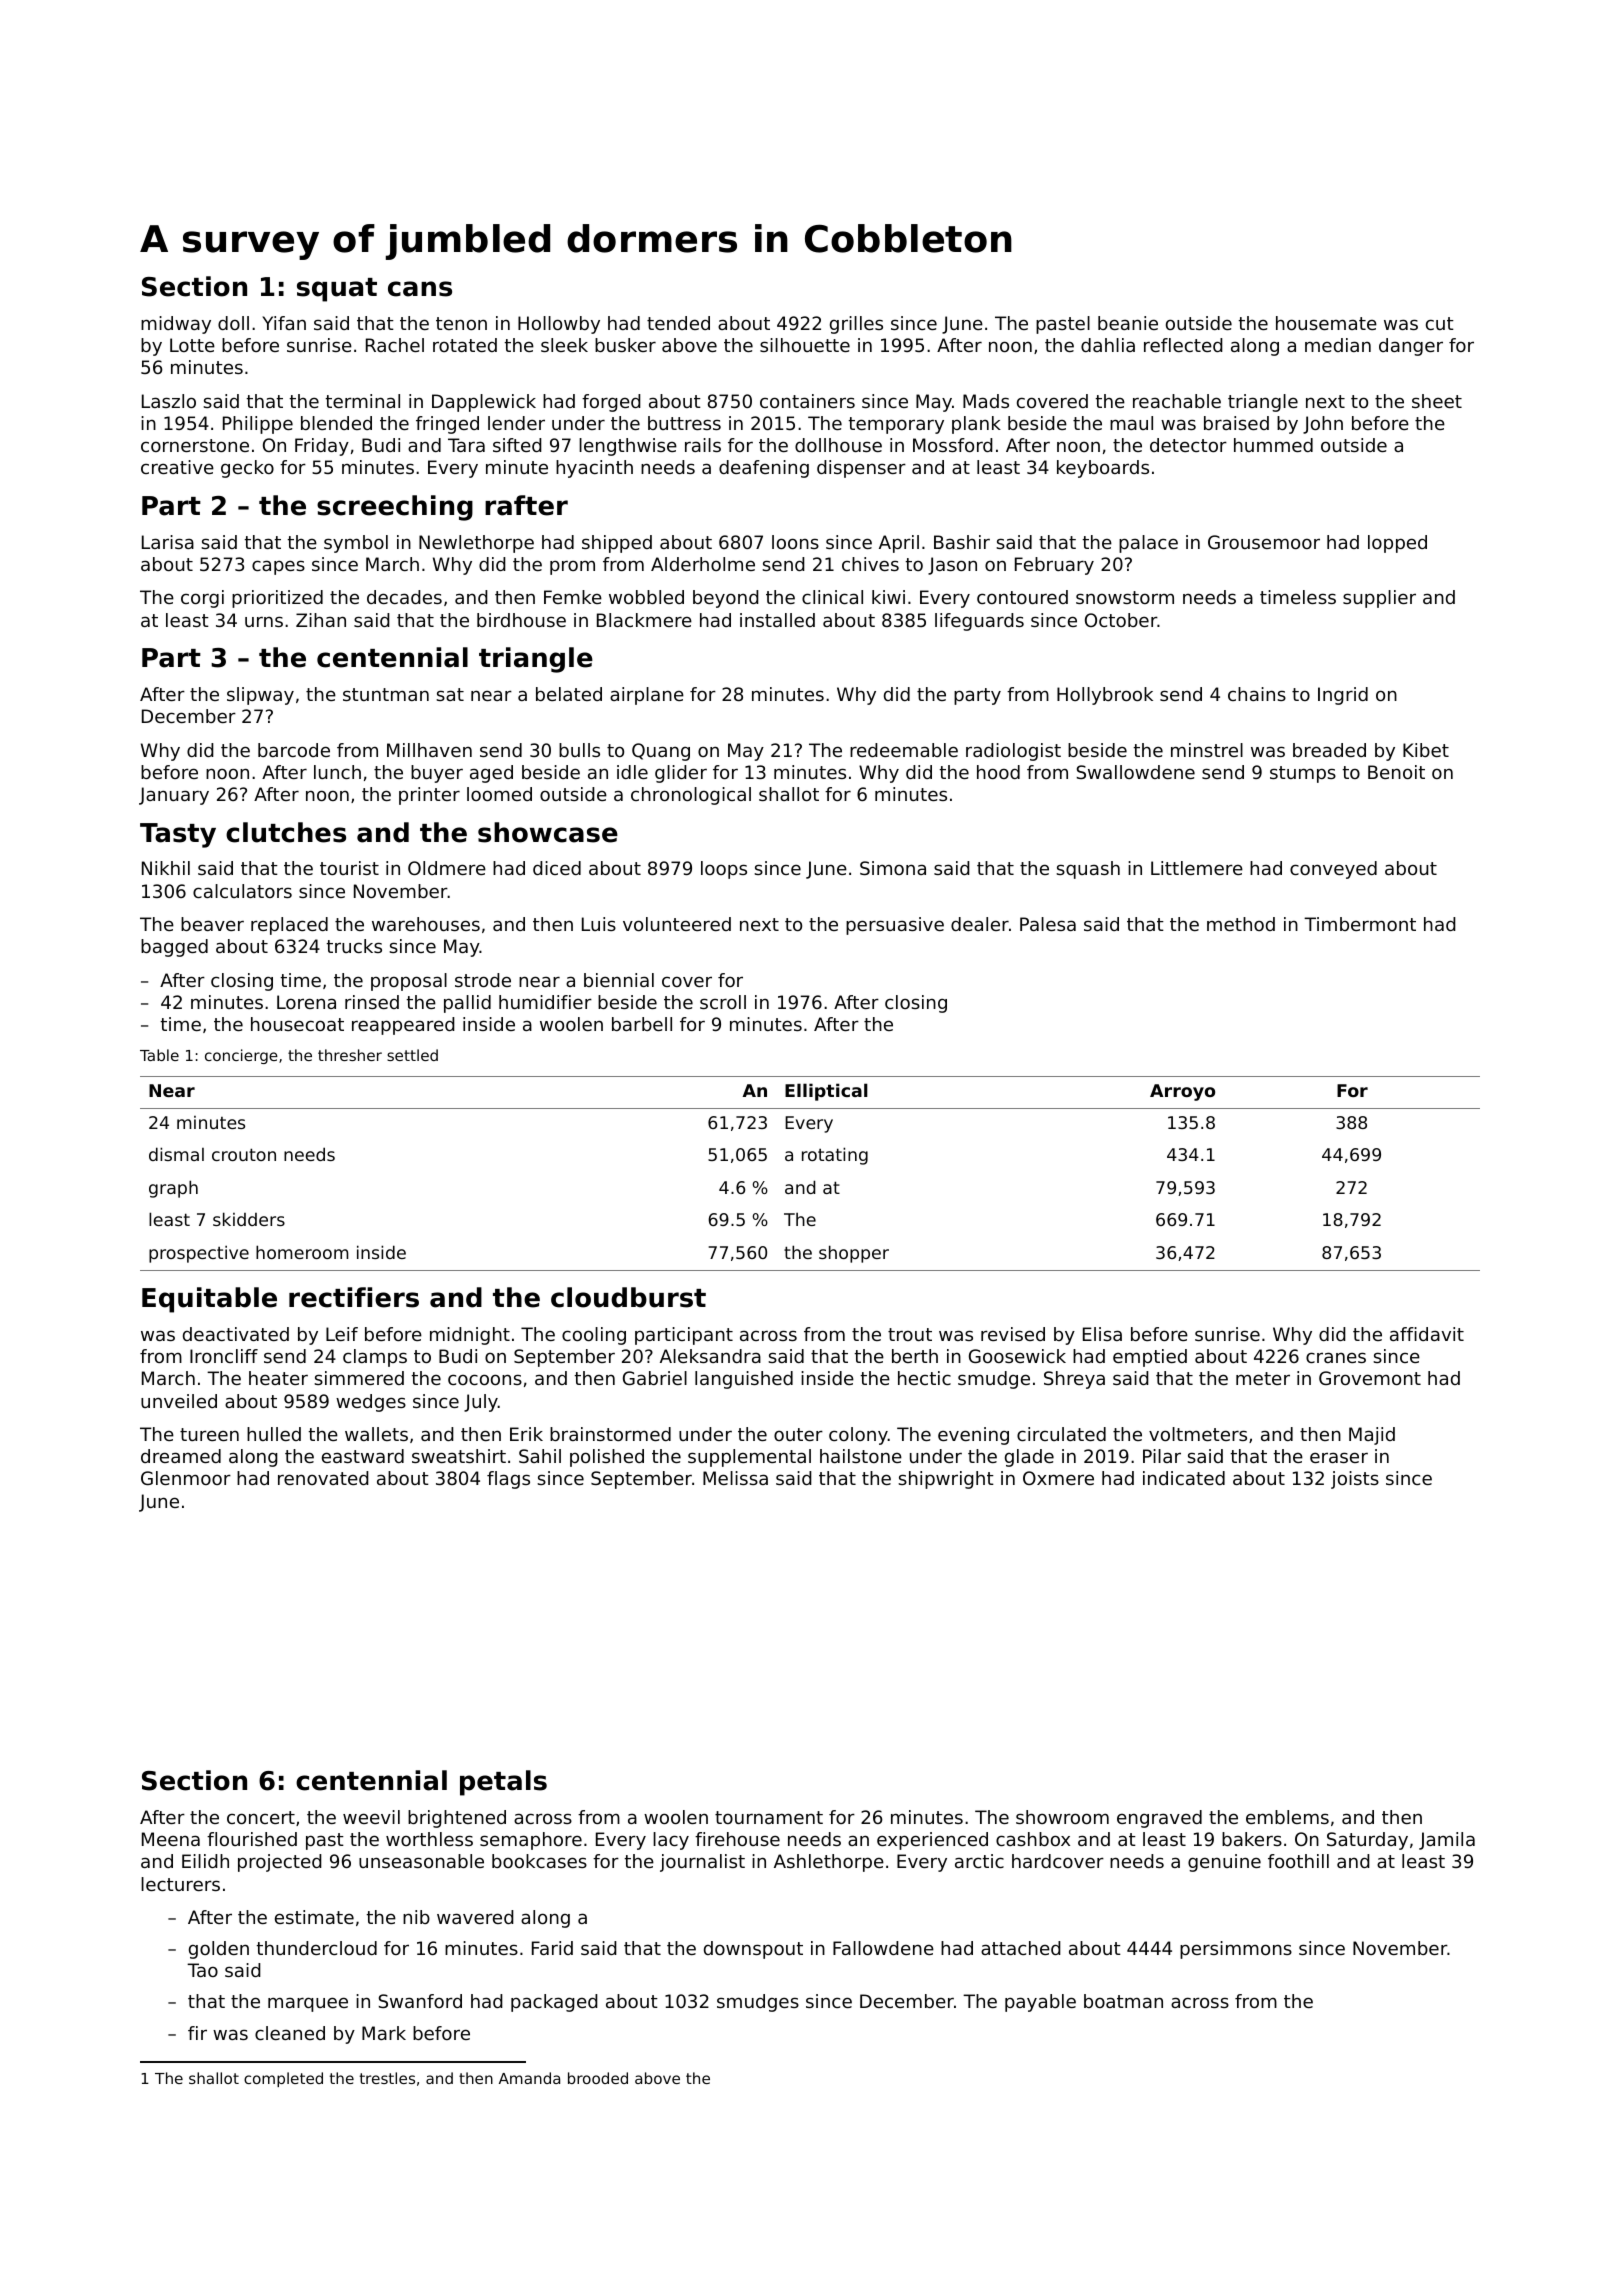 This document has width=1620, height=2292. I want to click on wavered, so click(475, 1917).
